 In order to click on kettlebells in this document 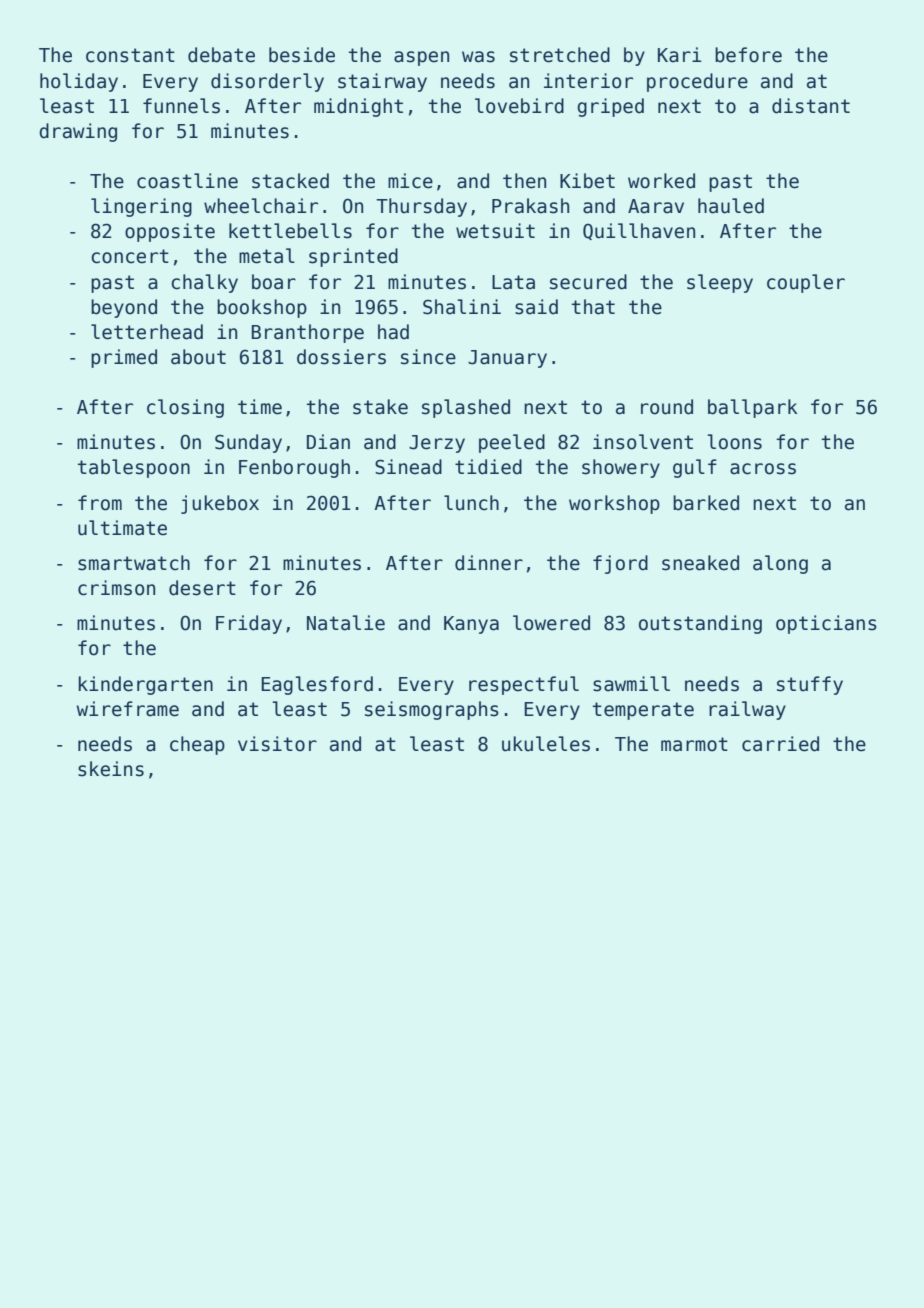, I will do `click(290, 231)`.
